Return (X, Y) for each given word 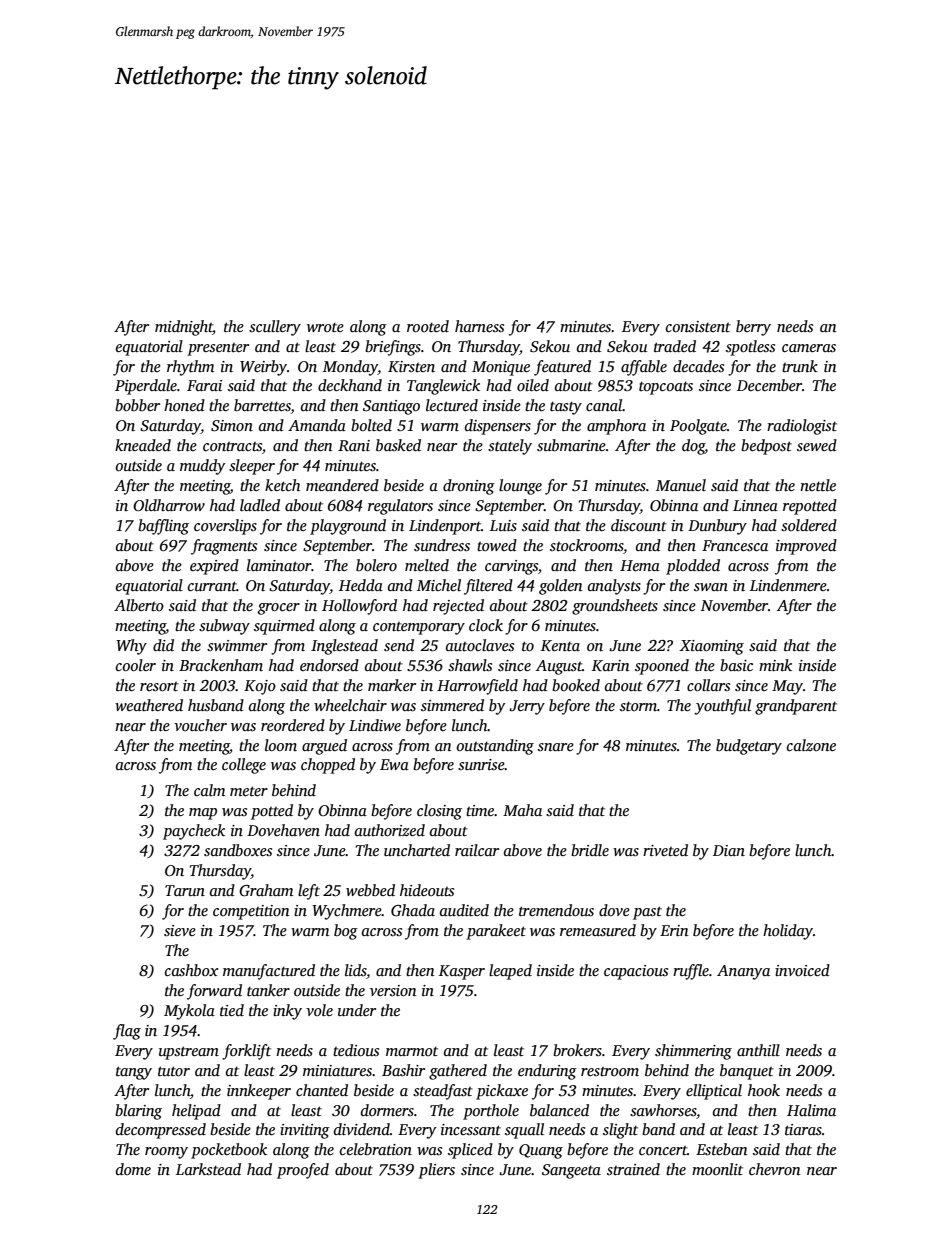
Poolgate (698, 427)
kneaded (143, 445)
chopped (328, 766)
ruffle (691, 972)
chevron (775, 1169)
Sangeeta (571, 1171)
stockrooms (587, 546)
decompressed (161, 1131)
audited (464, 910)
